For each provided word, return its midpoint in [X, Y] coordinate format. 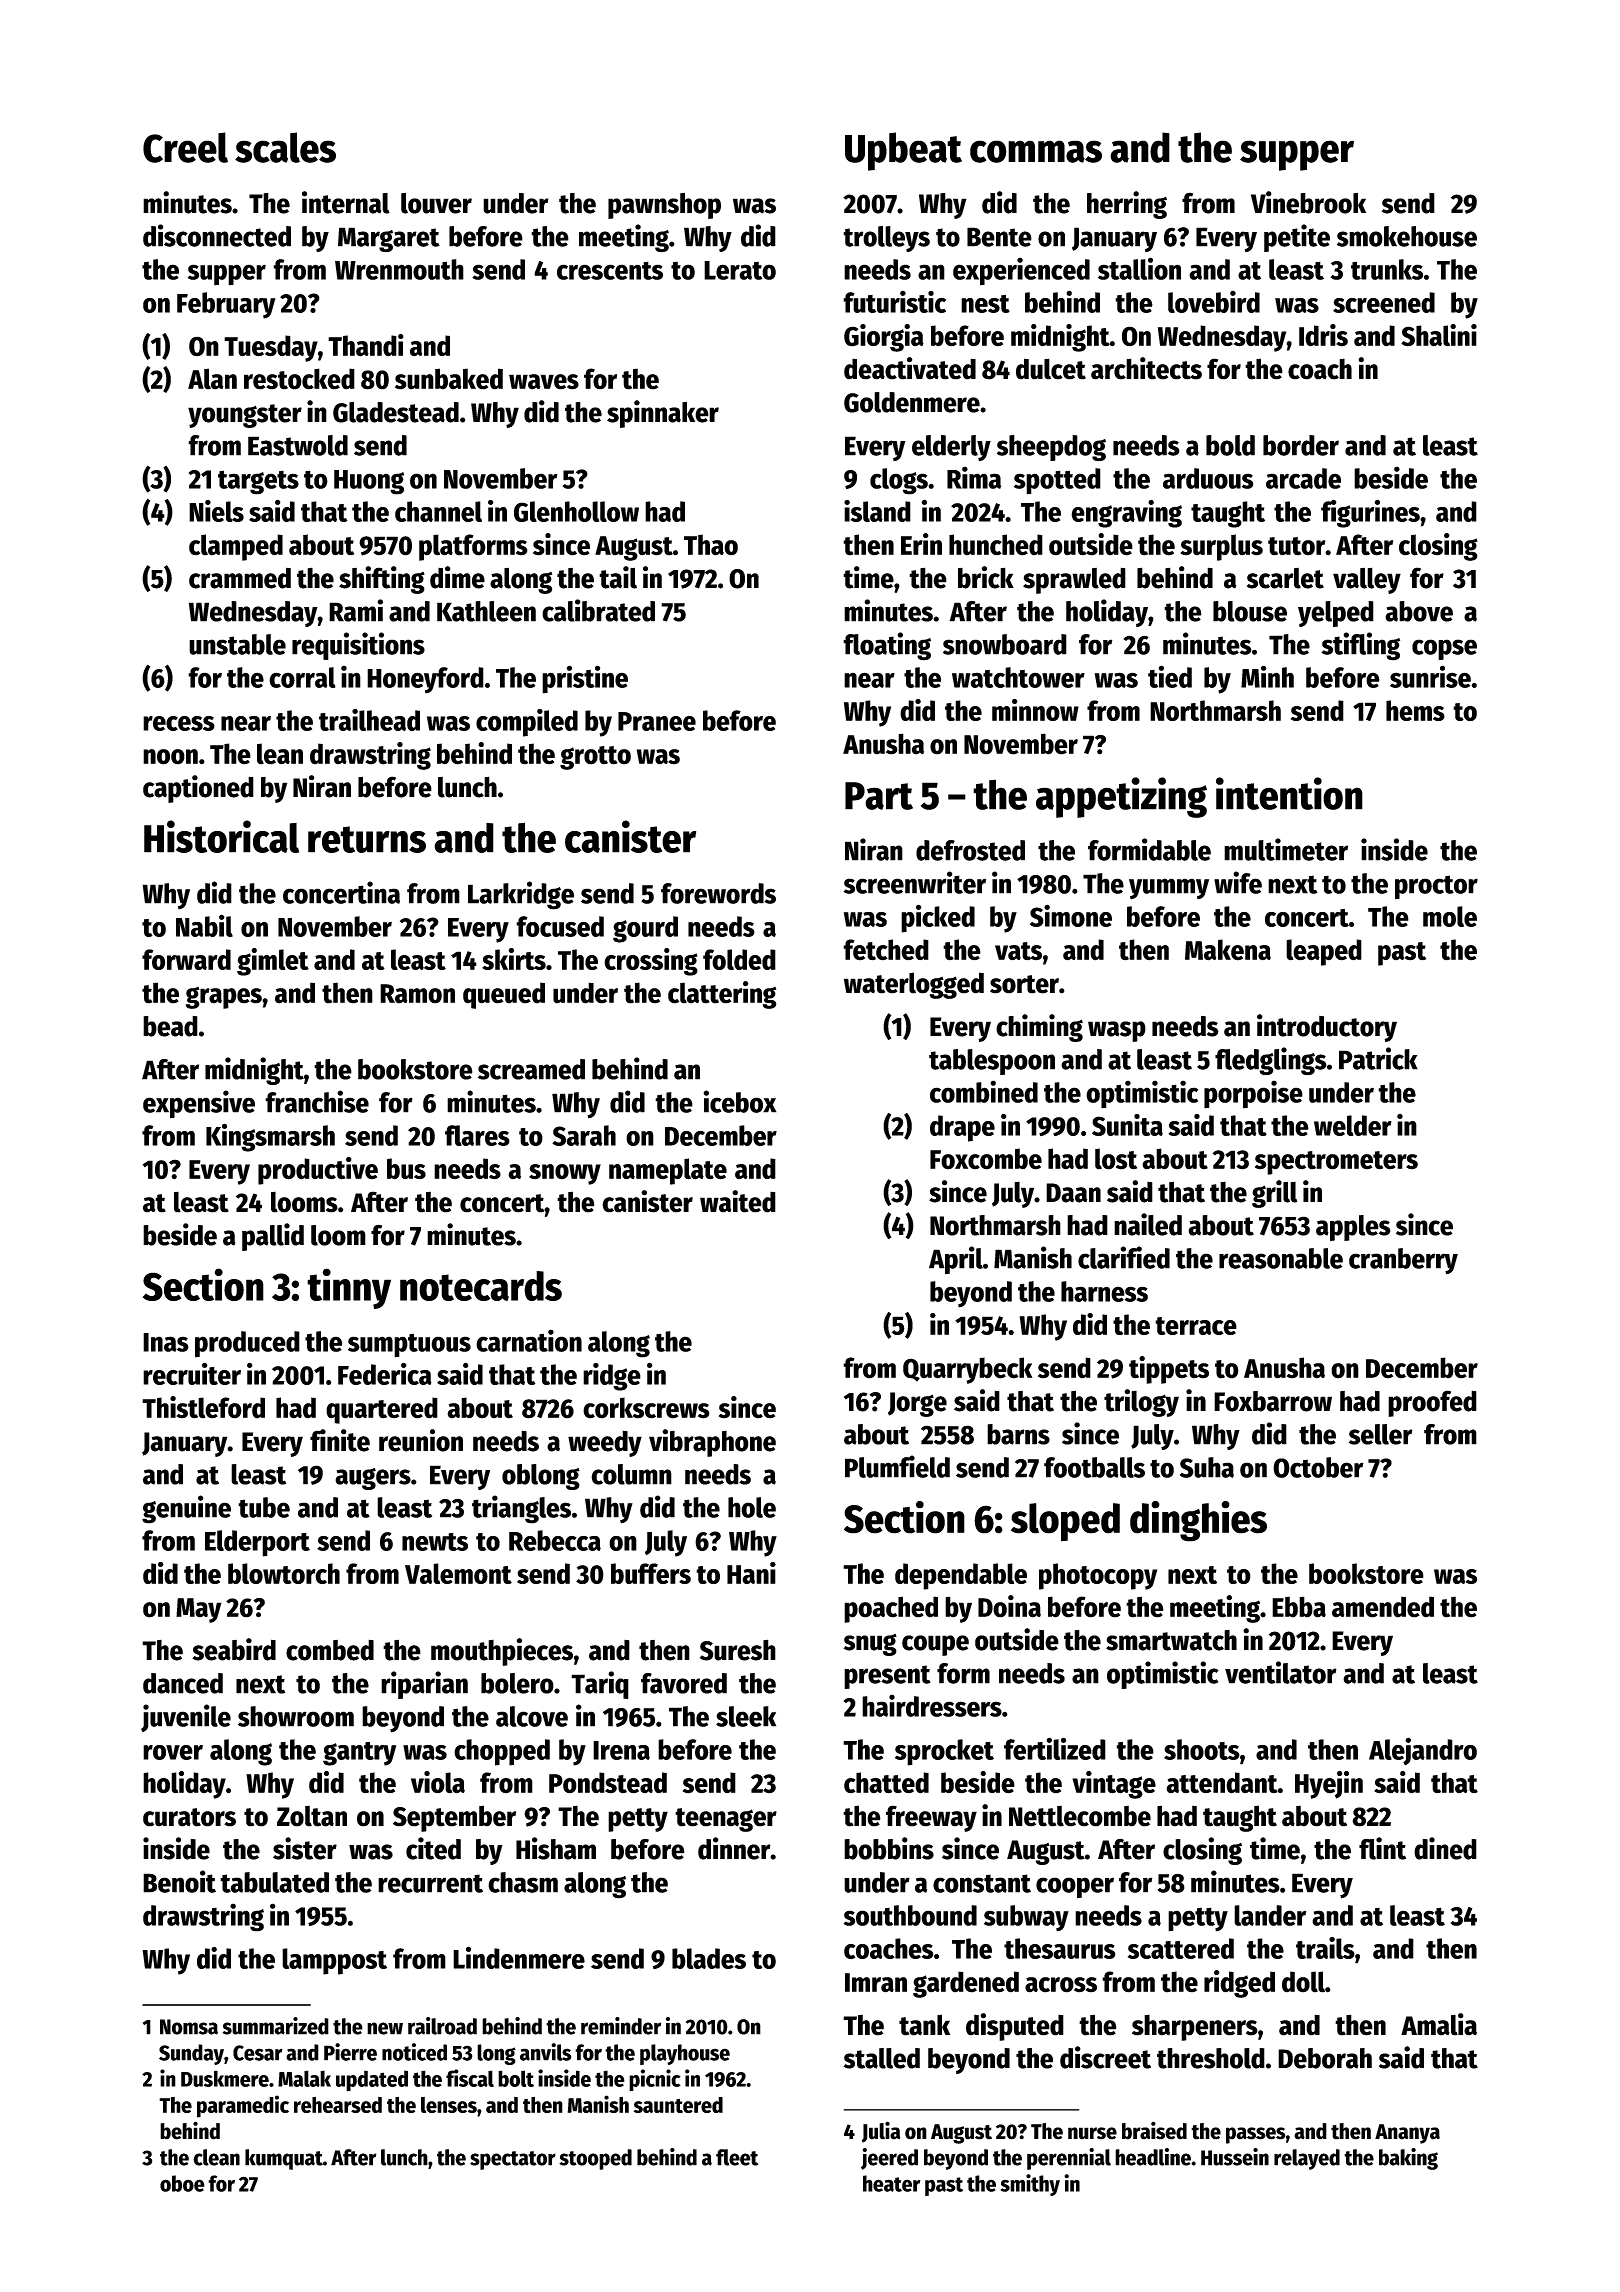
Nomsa [189, 2027]
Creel [185, 147]
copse [1444, 649]
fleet [737, 2157]
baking [1408, 2159]
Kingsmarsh [270, 1137]
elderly [951, 448]
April [956, 1260]
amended [1383, 1607]
